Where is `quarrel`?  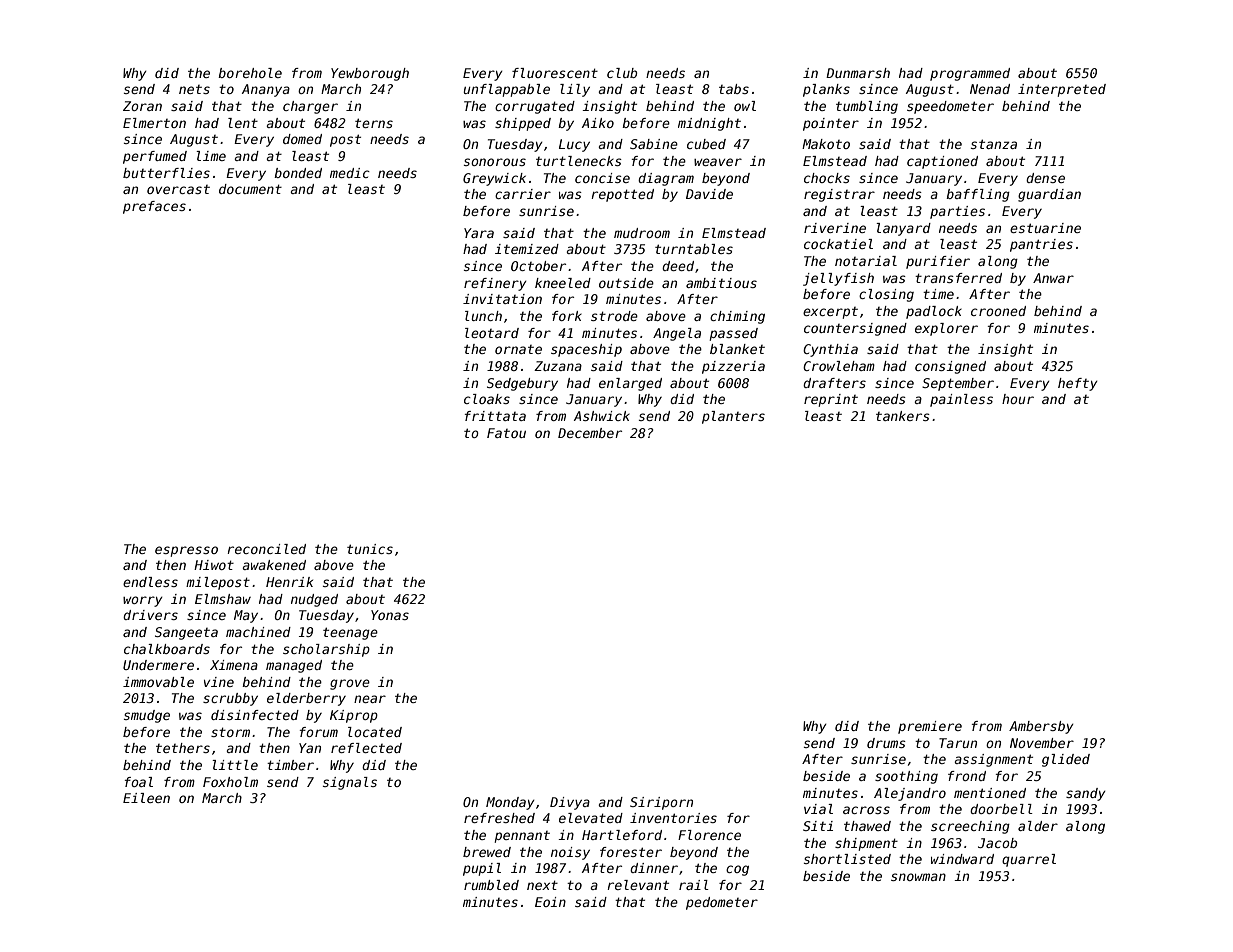
quarrel is located at coordinates (1029, 860).
